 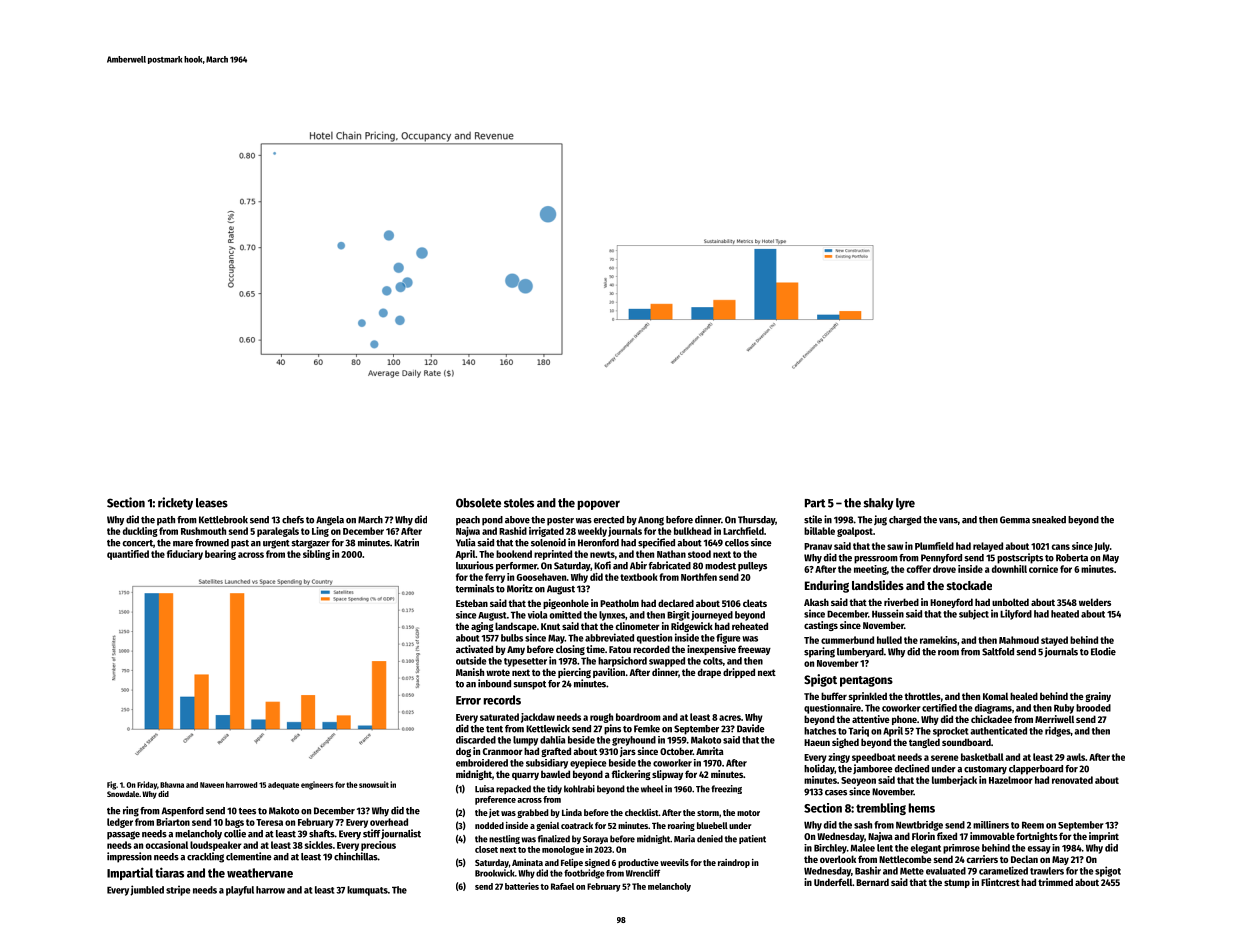 What do you see at coordinates (905, 504) in the screenshot?
I see `lyre` at bounding box center [905, 504].
